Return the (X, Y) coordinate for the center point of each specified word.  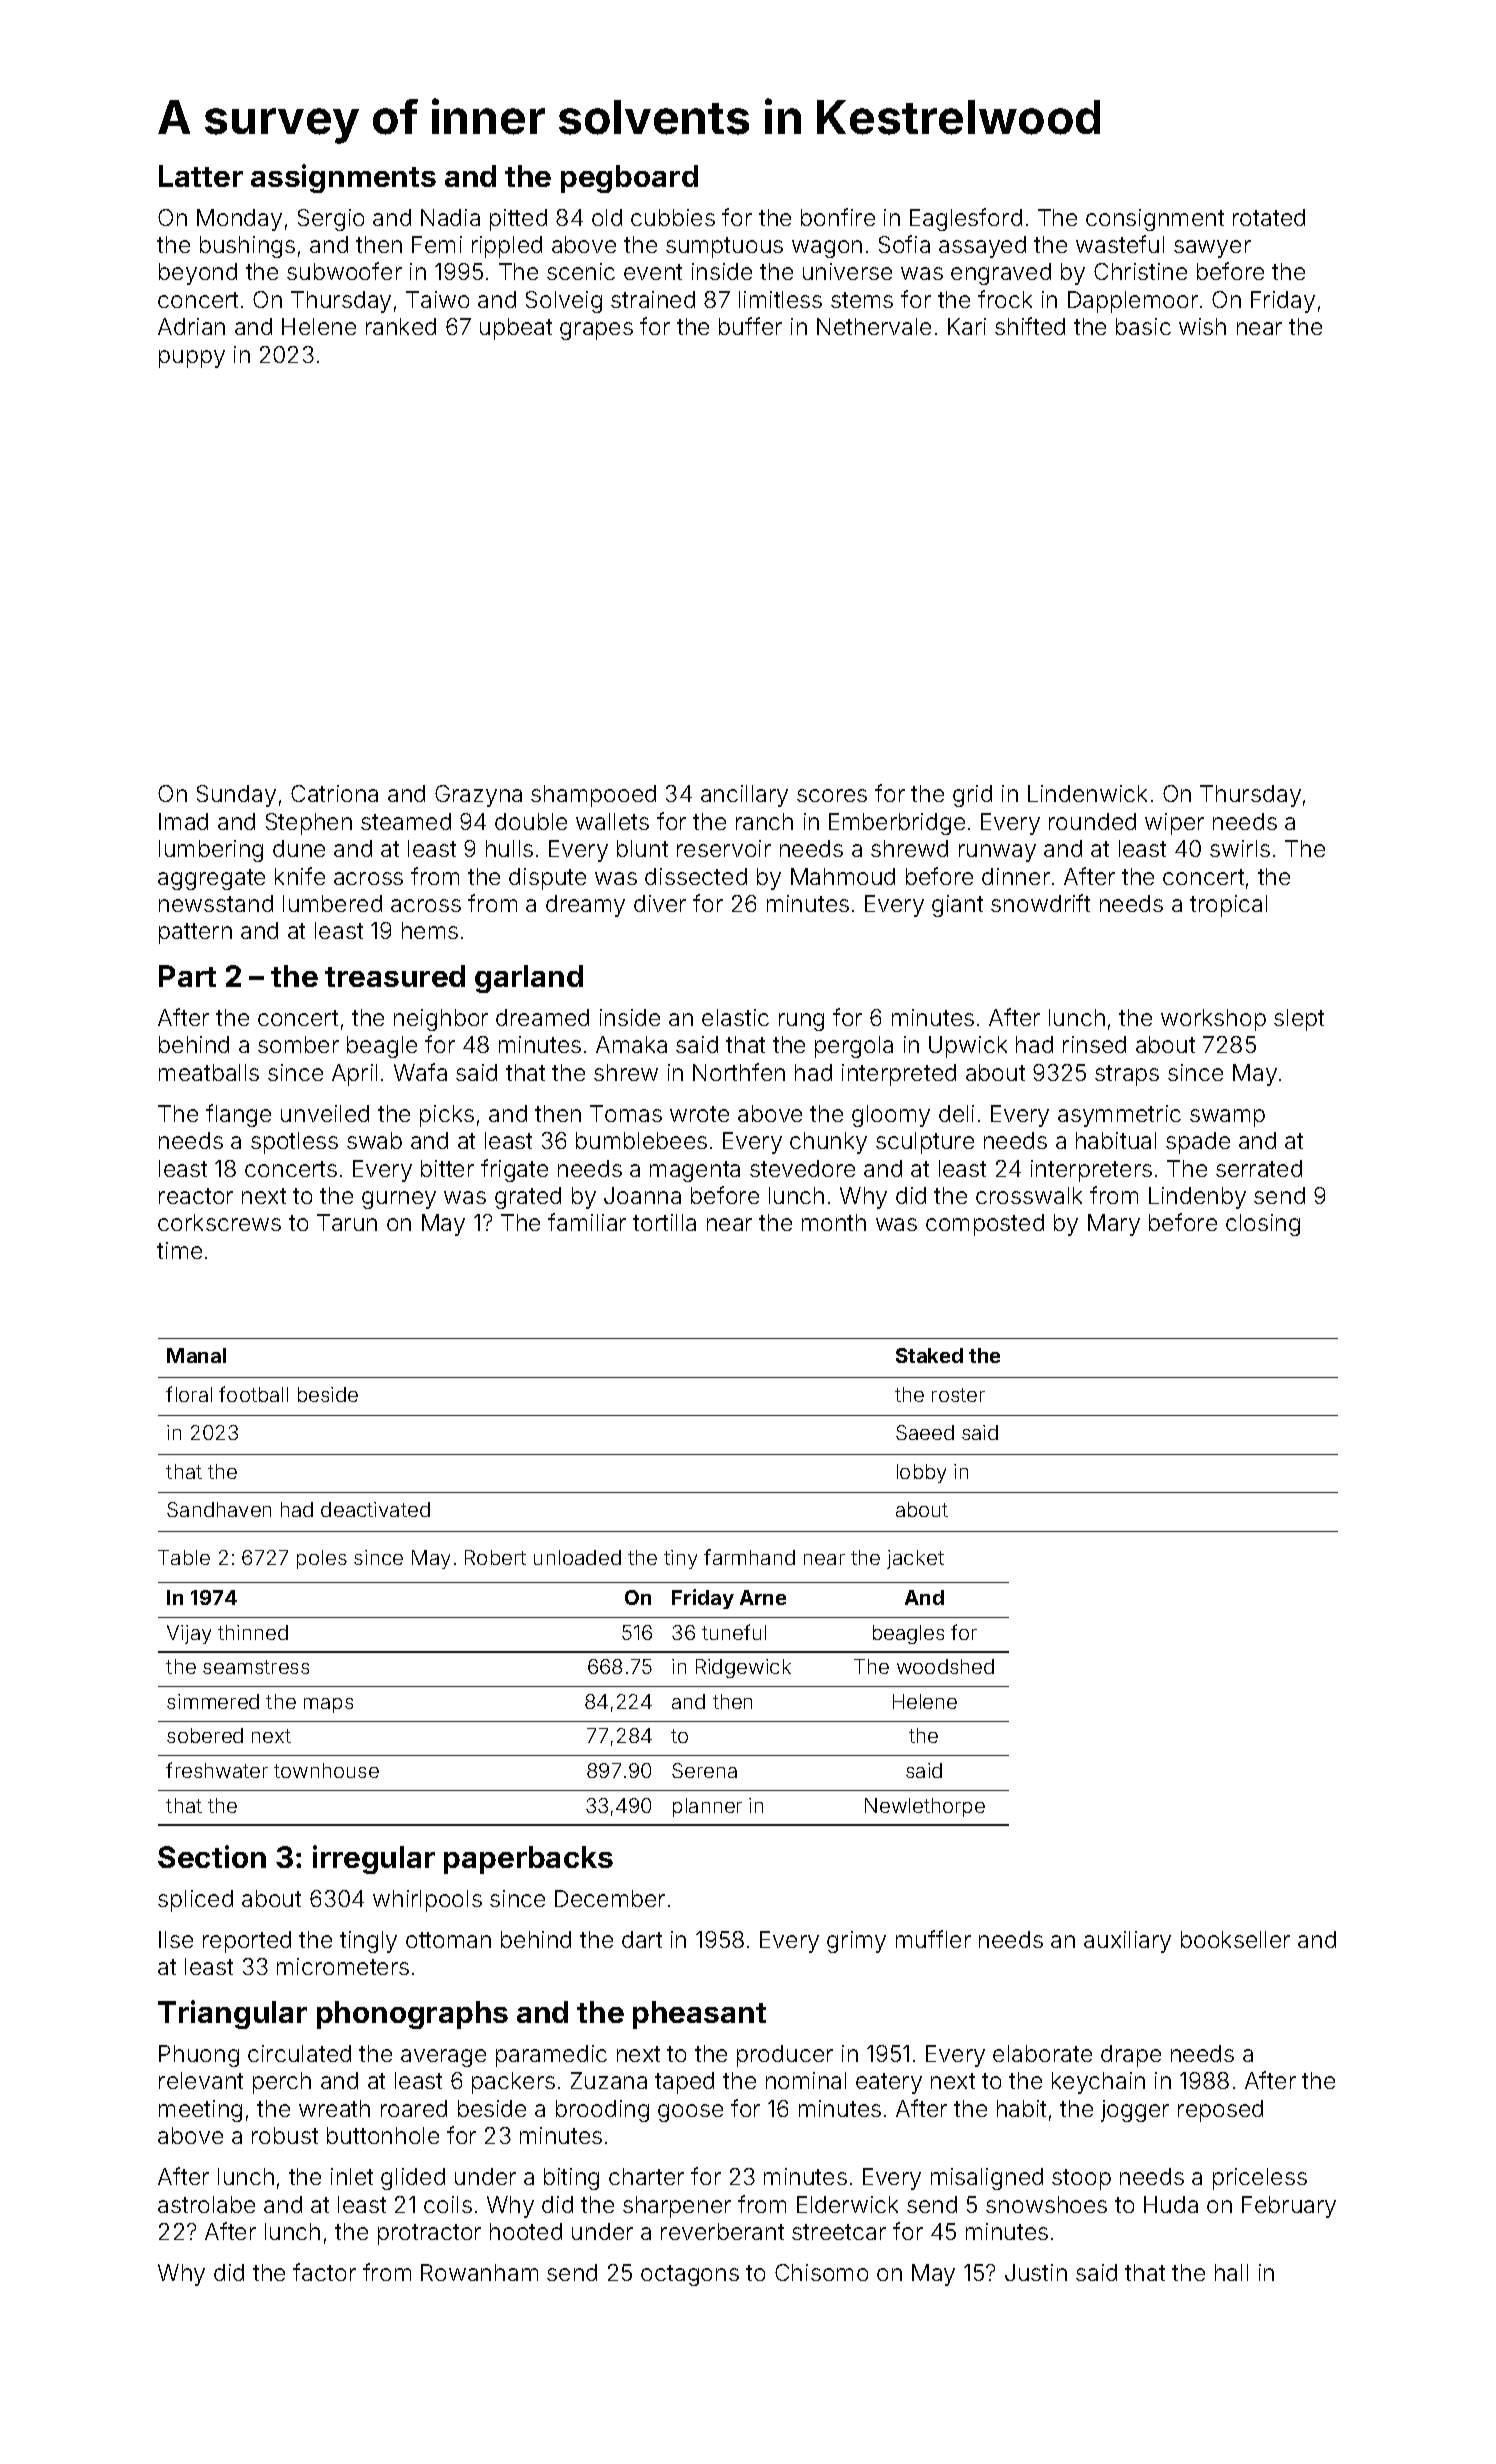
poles (322, 1559)
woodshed (945, 1666)
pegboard (629, 179)
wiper (1174, 824)
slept (1299, 1020)
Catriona (334, 793)
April (354, 1075)
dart (642, 1939)
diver (660, 903)
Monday (239, 220)
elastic (735, 1017)
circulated (299, 2053)
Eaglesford (966, 219)
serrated (1259, 1168)
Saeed (925, 1432)
